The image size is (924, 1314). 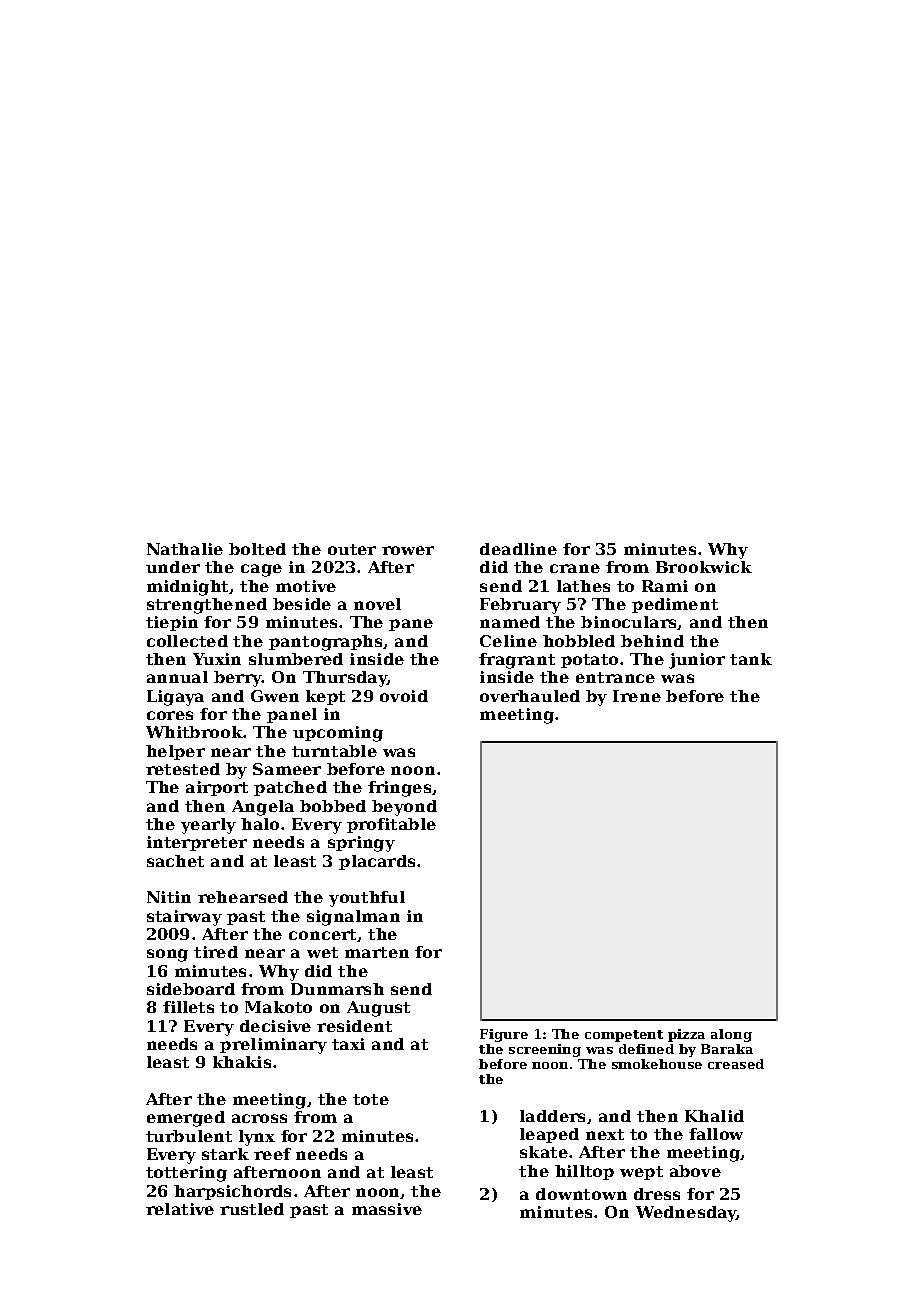 I want to click on February, so click(x=520, y=606).
